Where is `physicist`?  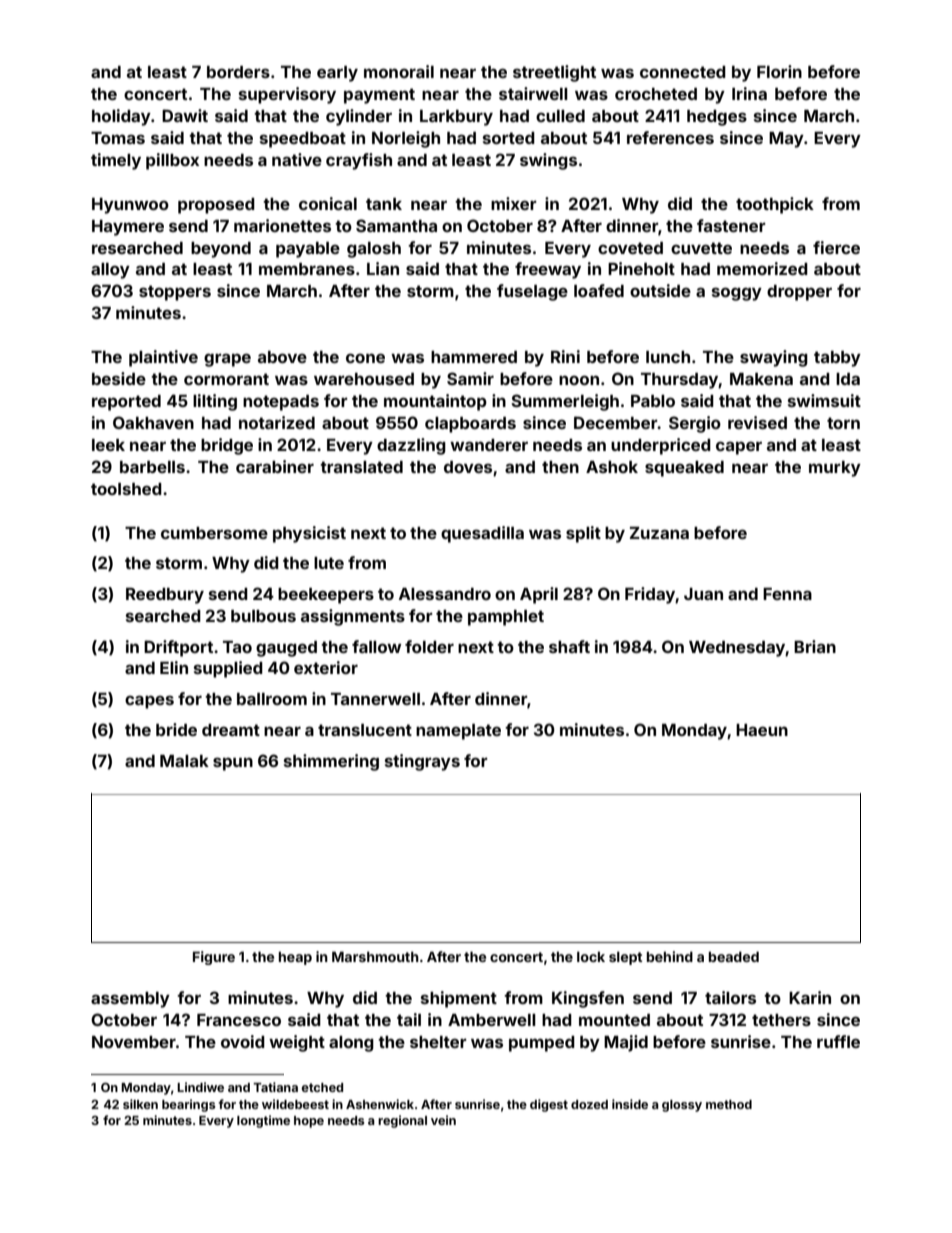
physicist is located at coordinates (309, 534).
